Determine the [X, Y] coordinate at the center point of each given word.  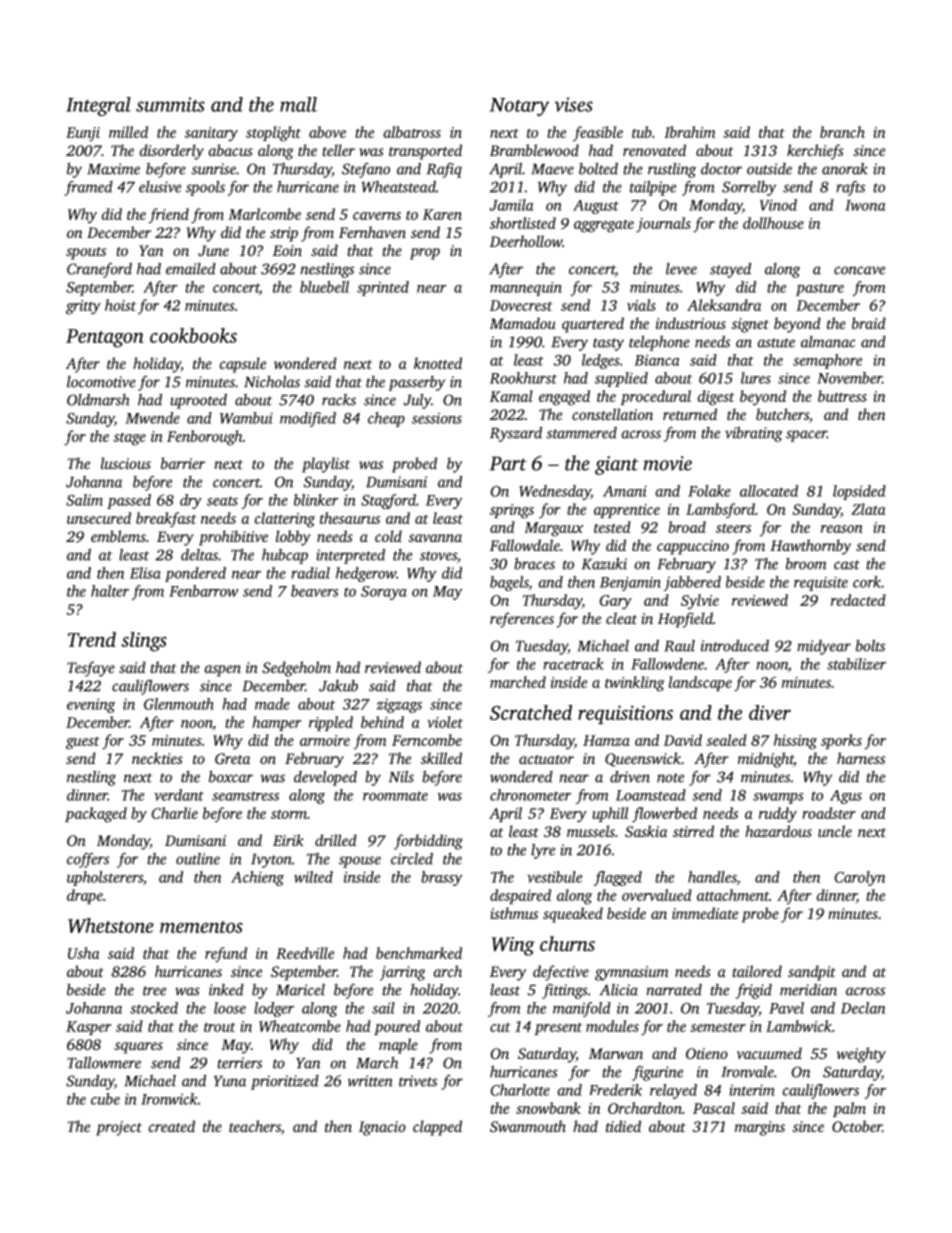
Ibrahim [689, 132]
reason [842, 529]
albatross [412, 132]
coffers [88, 860]
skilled [441, 758]
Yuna [230, 1081]
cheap [386, 419]
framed [88, 188]
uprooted [198, 401]
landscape [700, 683]
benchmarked [419, 953]
